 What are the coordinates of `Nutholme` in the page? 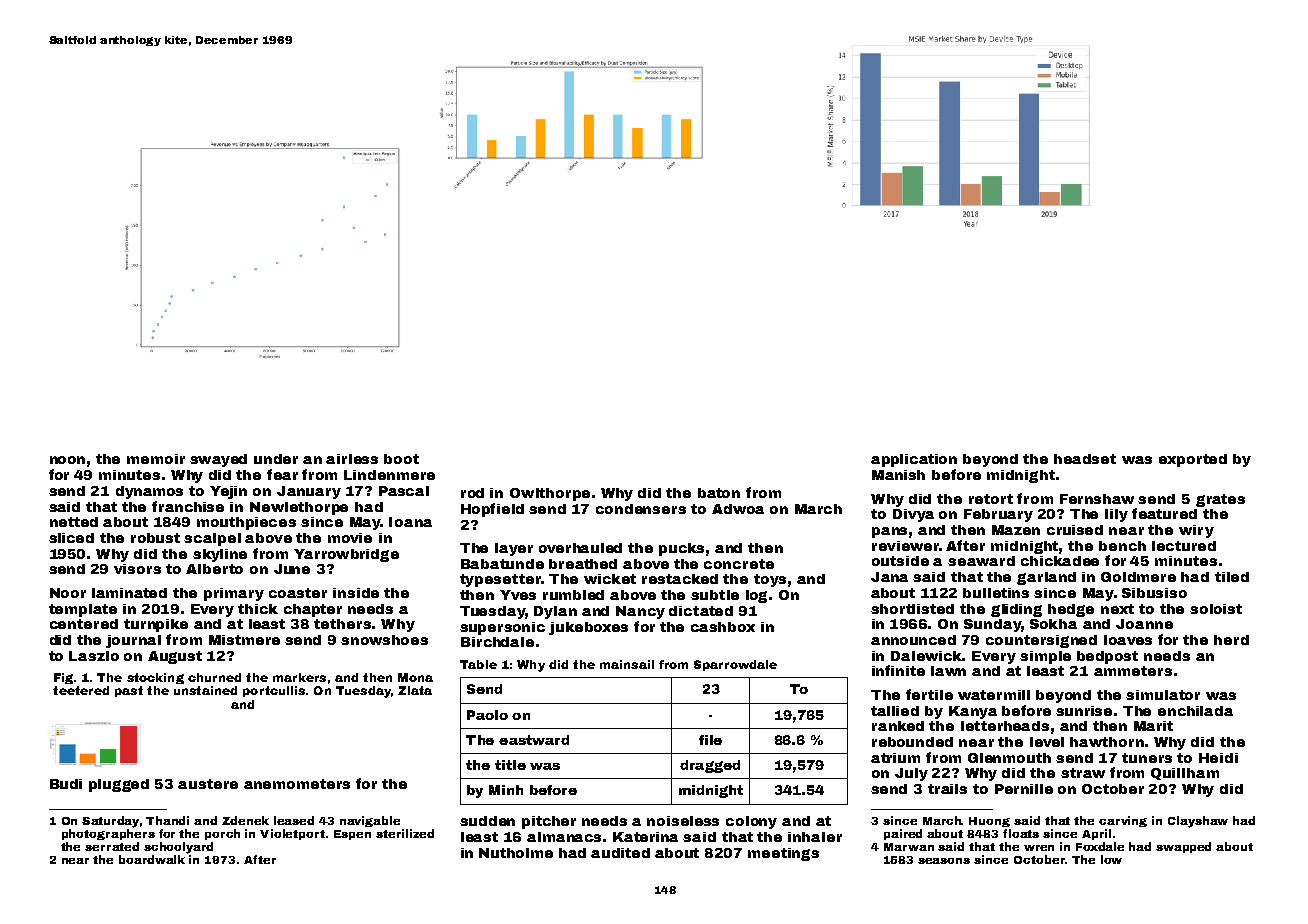 It's located at (516, 853).
